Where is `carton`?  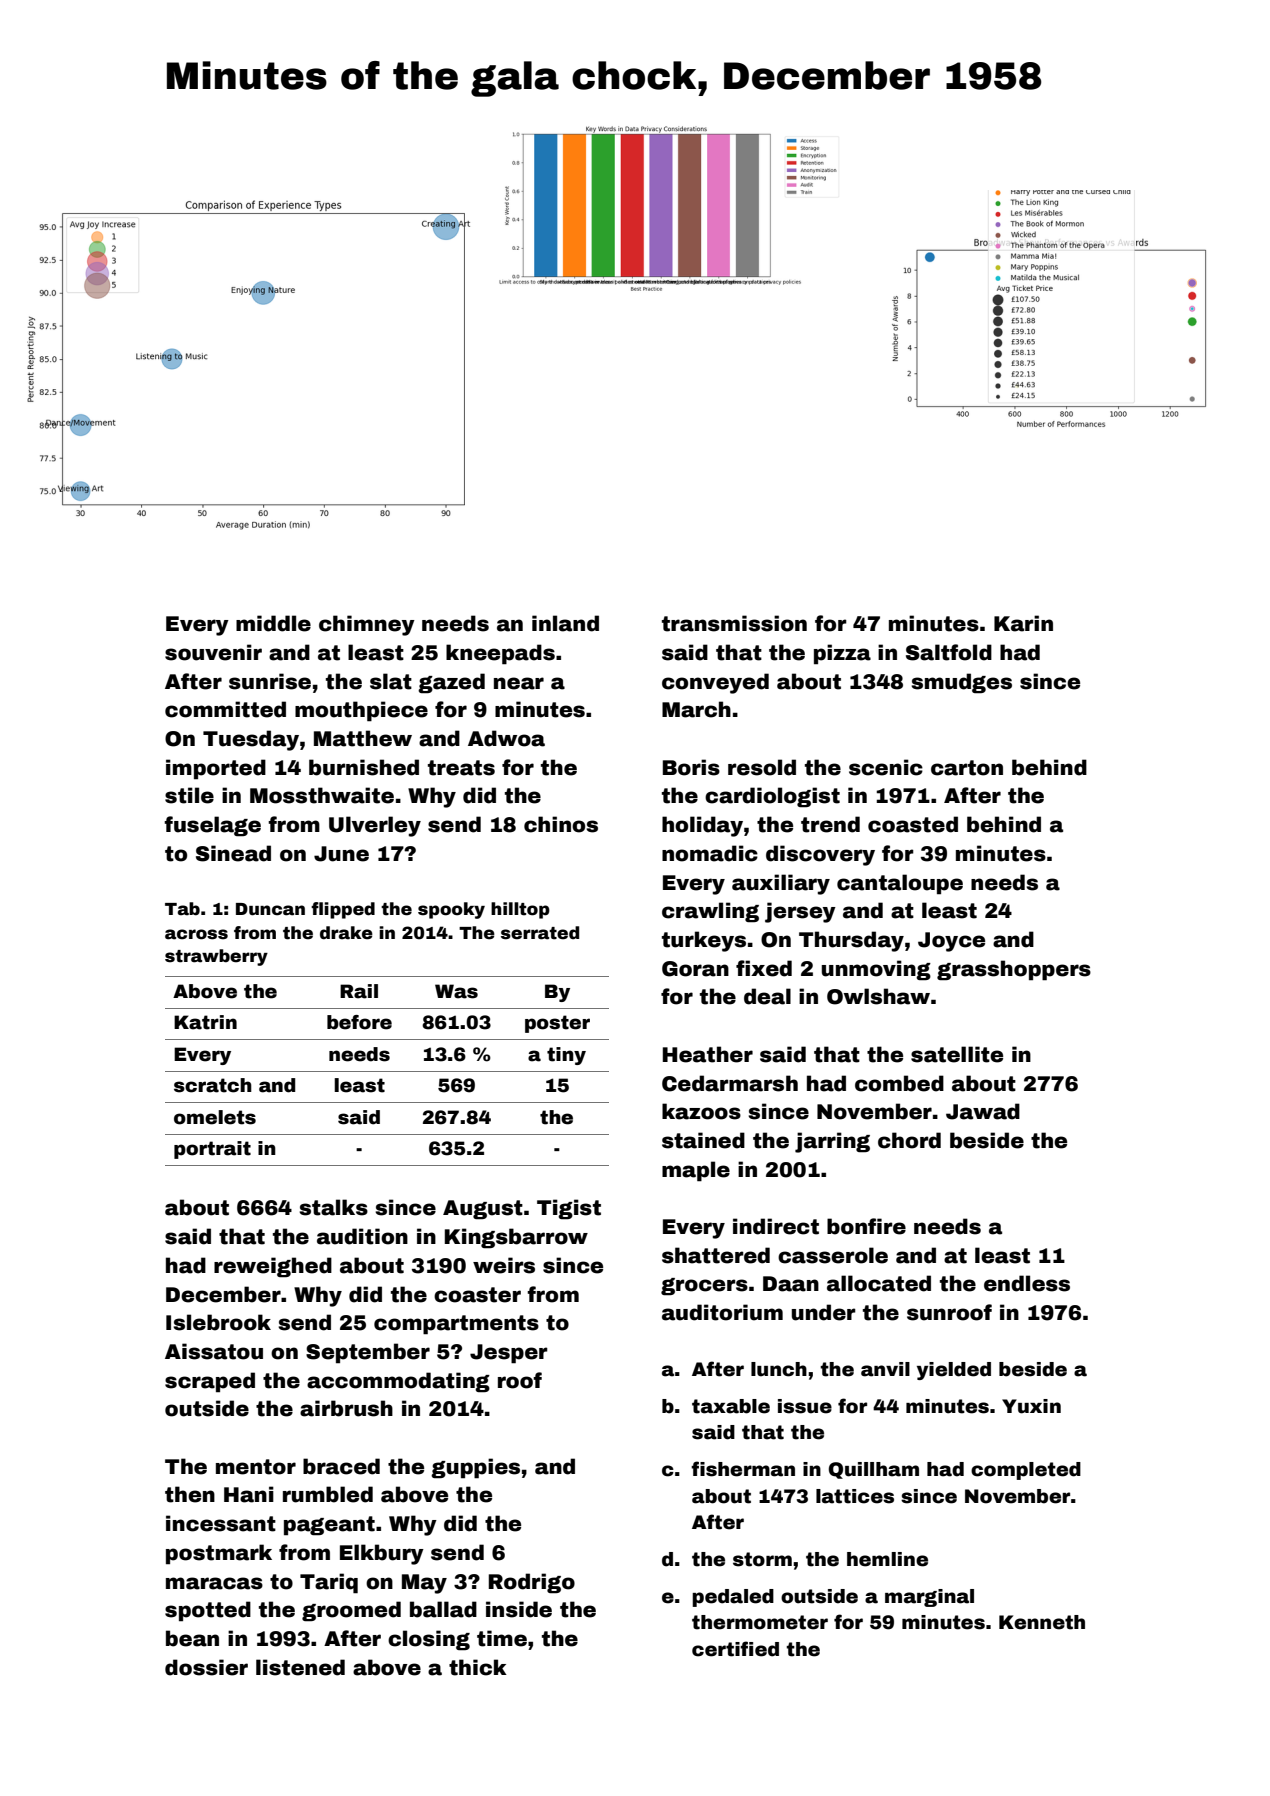 carton is located at coordinates (967, 768).
